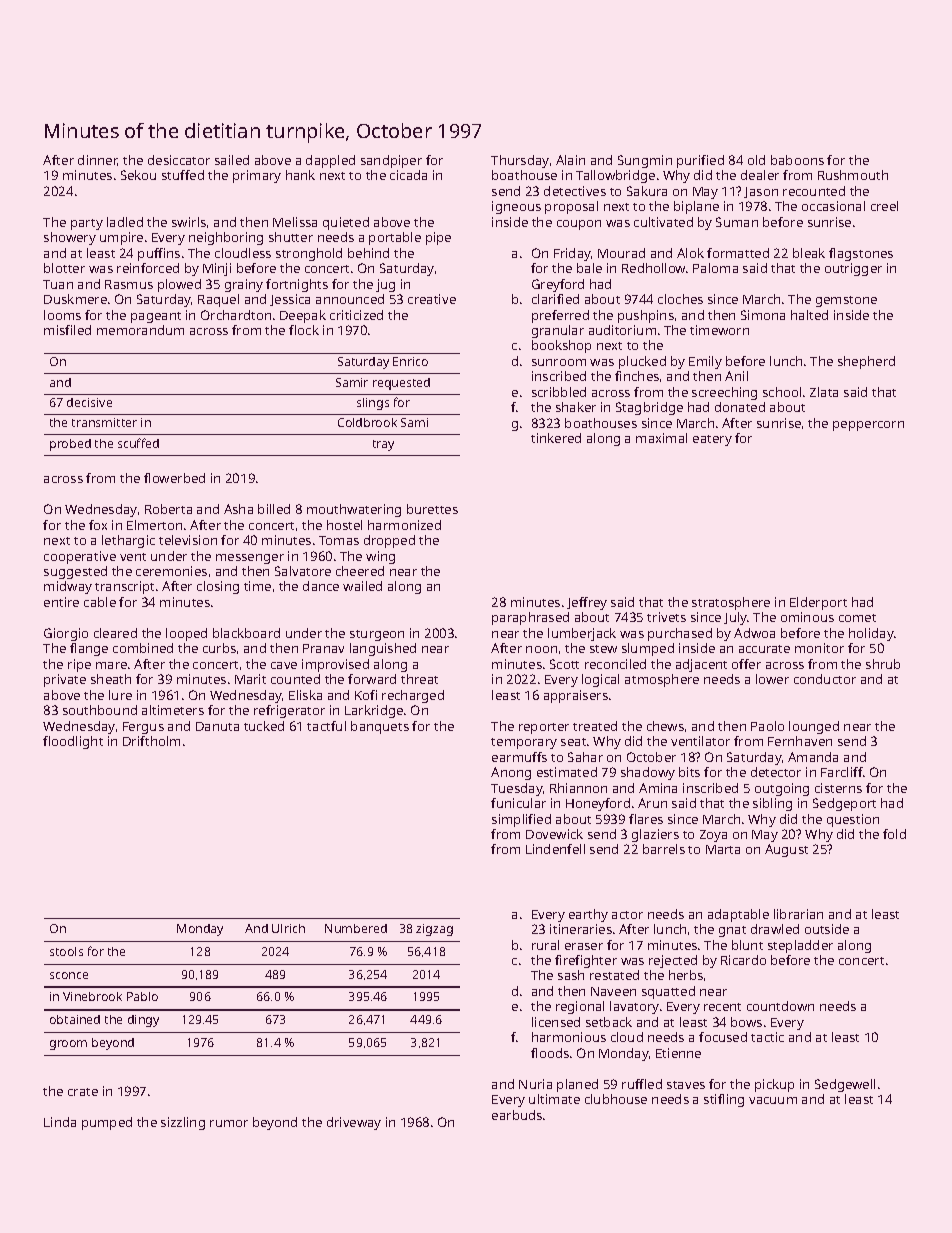 The image size is (952, 1233). I want to click on Anil, so click(736, 376).
